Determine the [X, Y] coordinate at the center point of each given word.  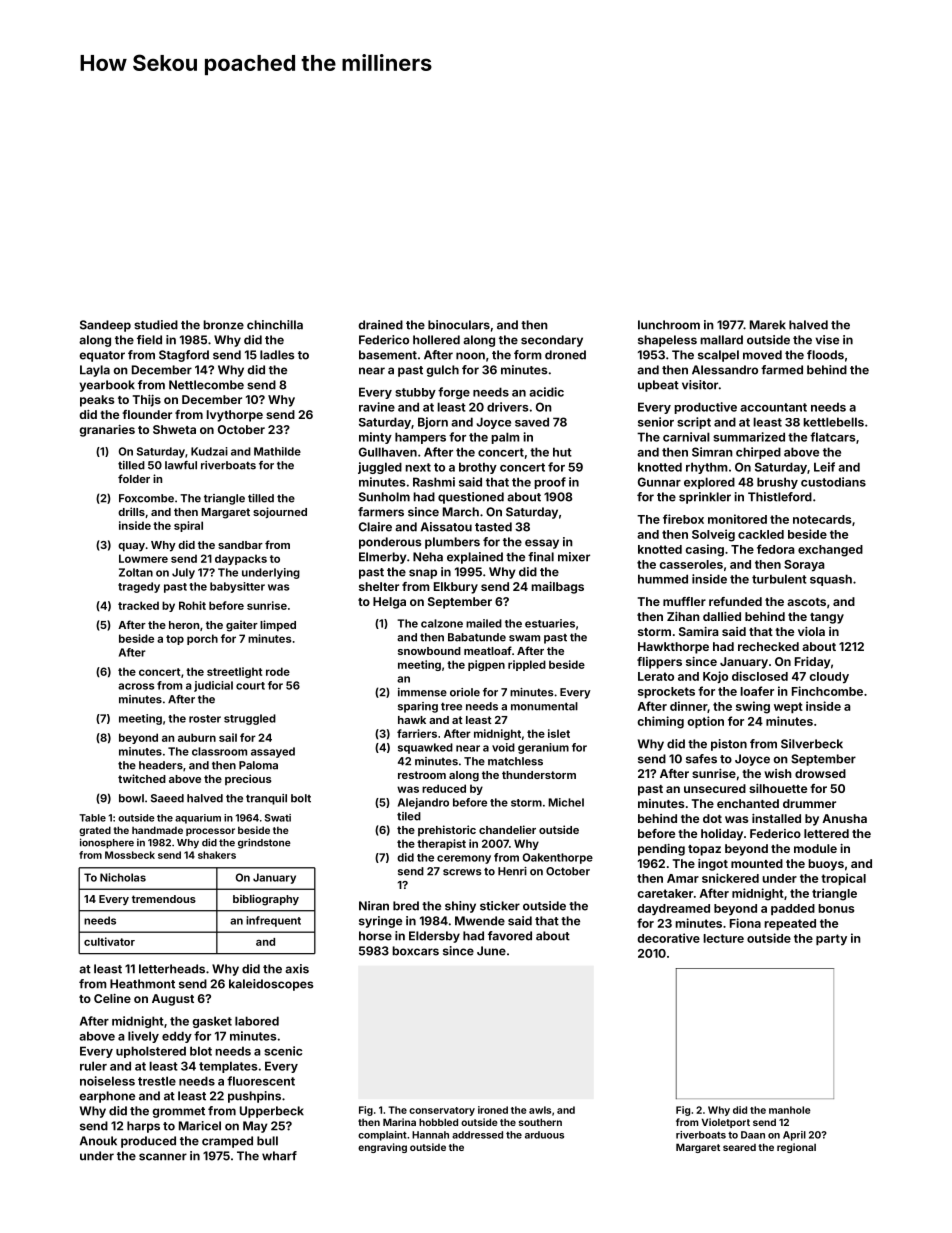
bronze [223, 325]
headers [161, 765]
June [491, 951]
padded [793, 909]
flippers [659, 663]
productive [705, 408]
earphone [107, 1097]
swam [524, 638]
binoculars [459, 325]
